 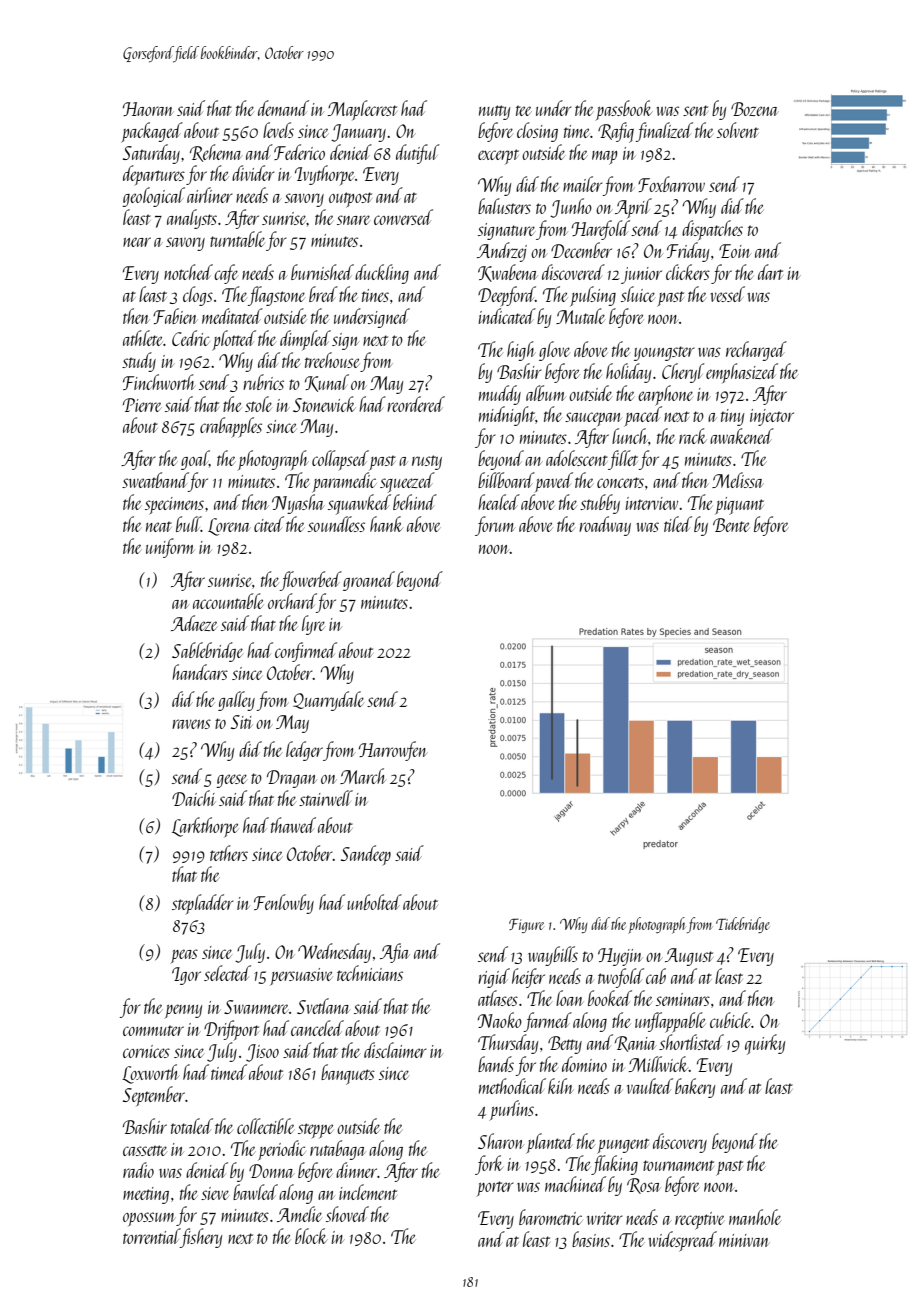 What do you see at coordinates (293, 825) in the screenshot?
I see `thawed` at bounding box center [293, 825].
